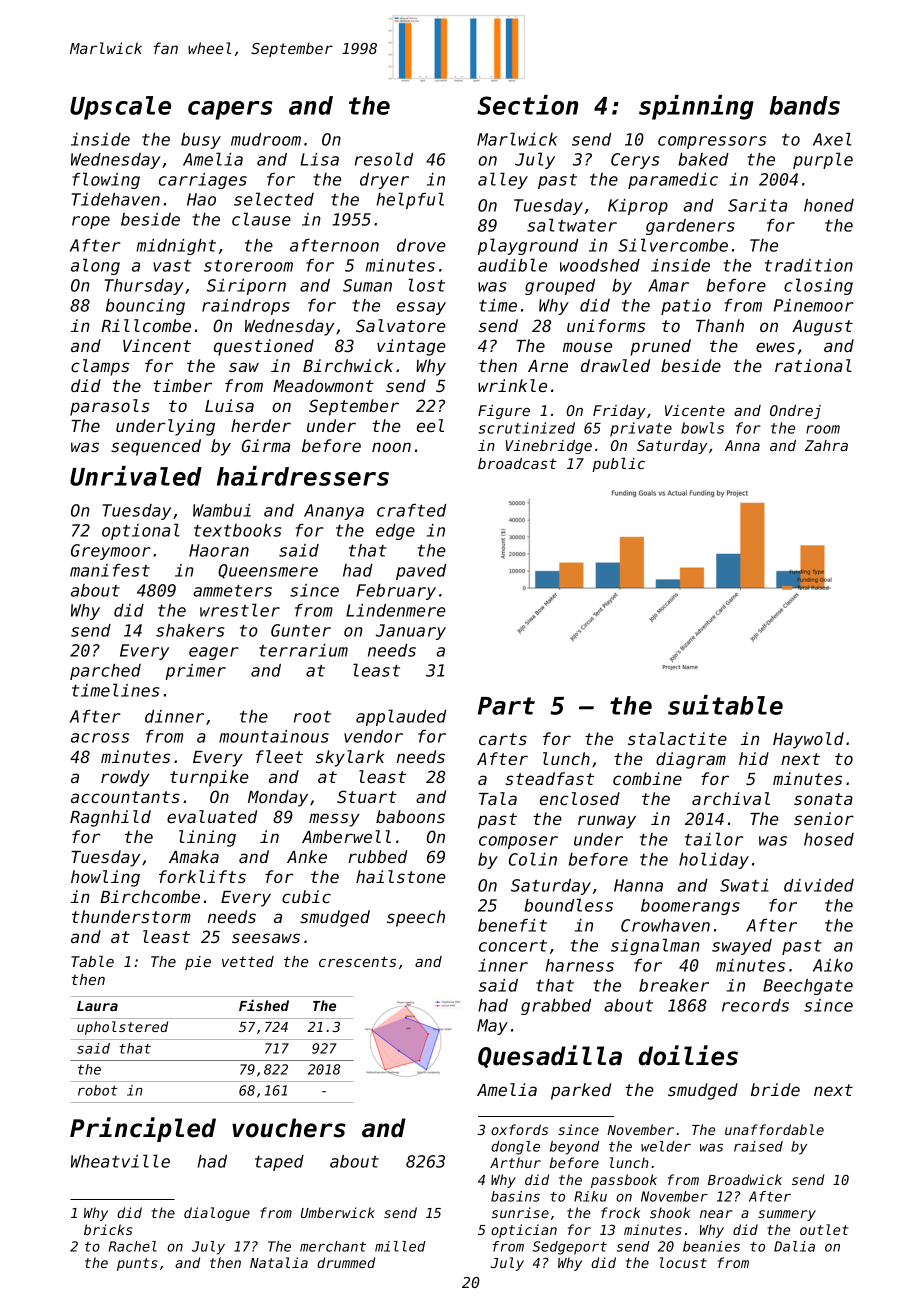  I want to click on textbooks, so click(237, 530).
